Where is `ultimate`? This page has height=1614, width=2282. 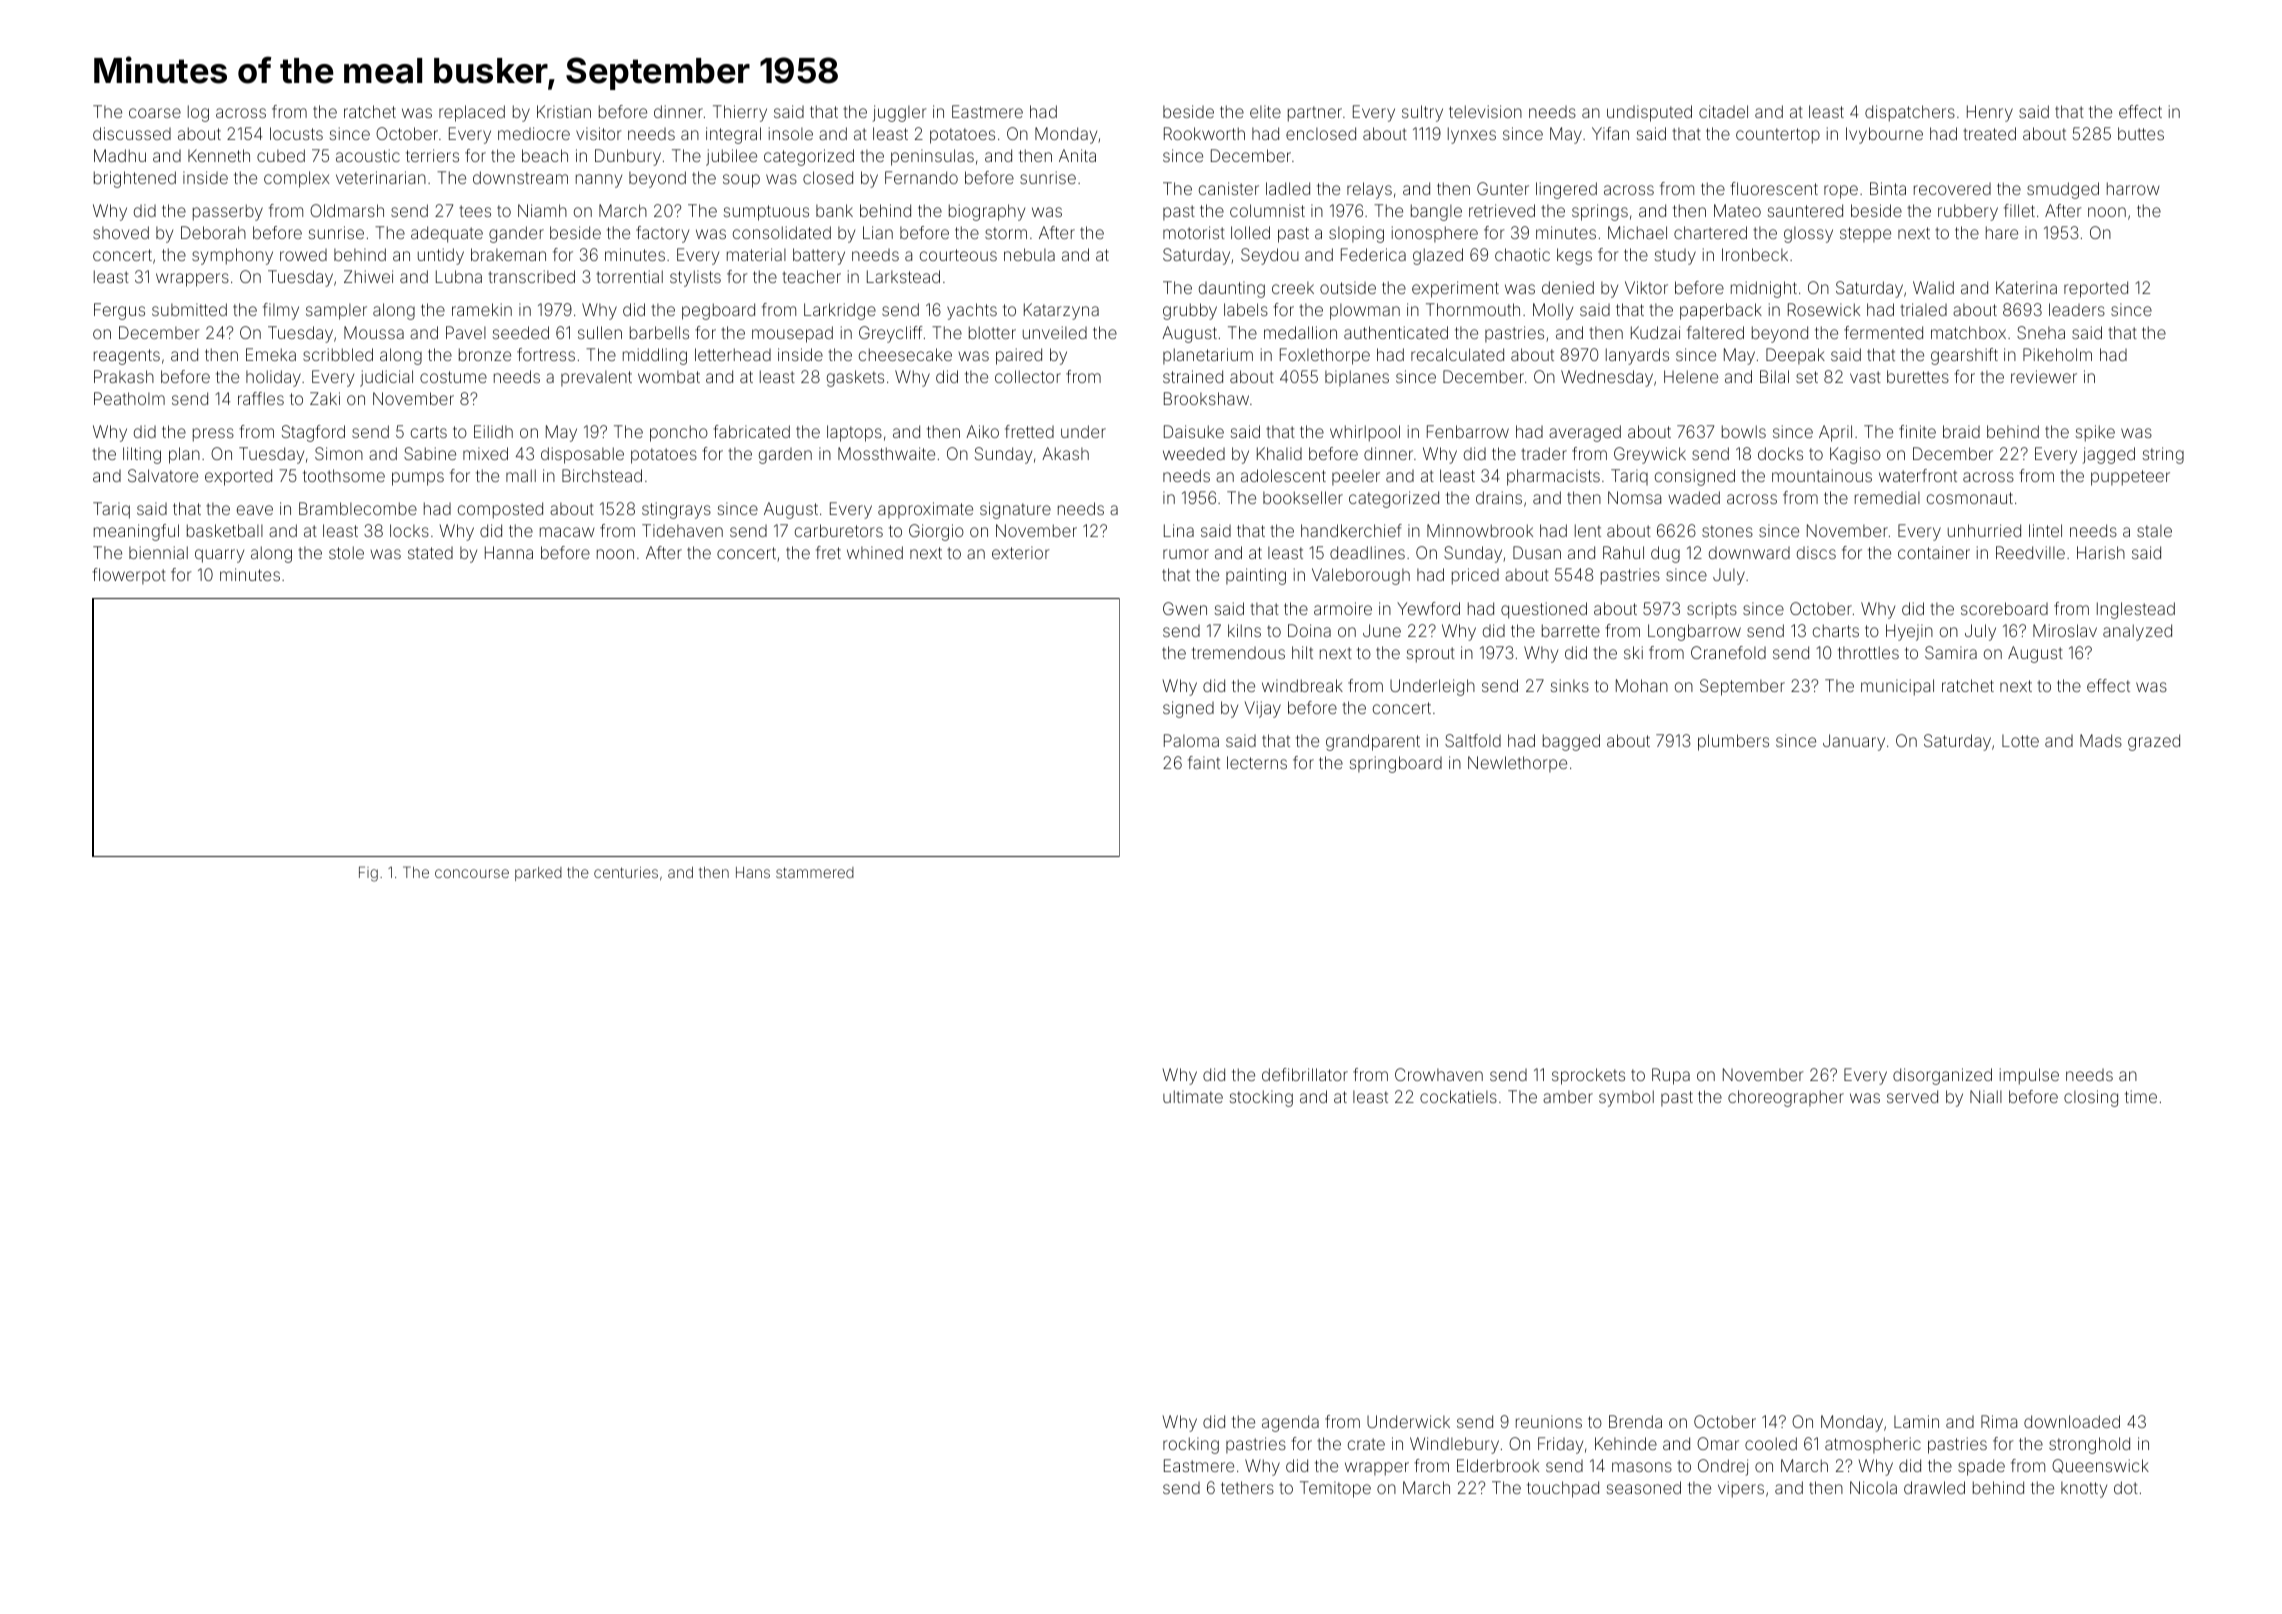
ultimate is located at coordinates (1193, 1096).
